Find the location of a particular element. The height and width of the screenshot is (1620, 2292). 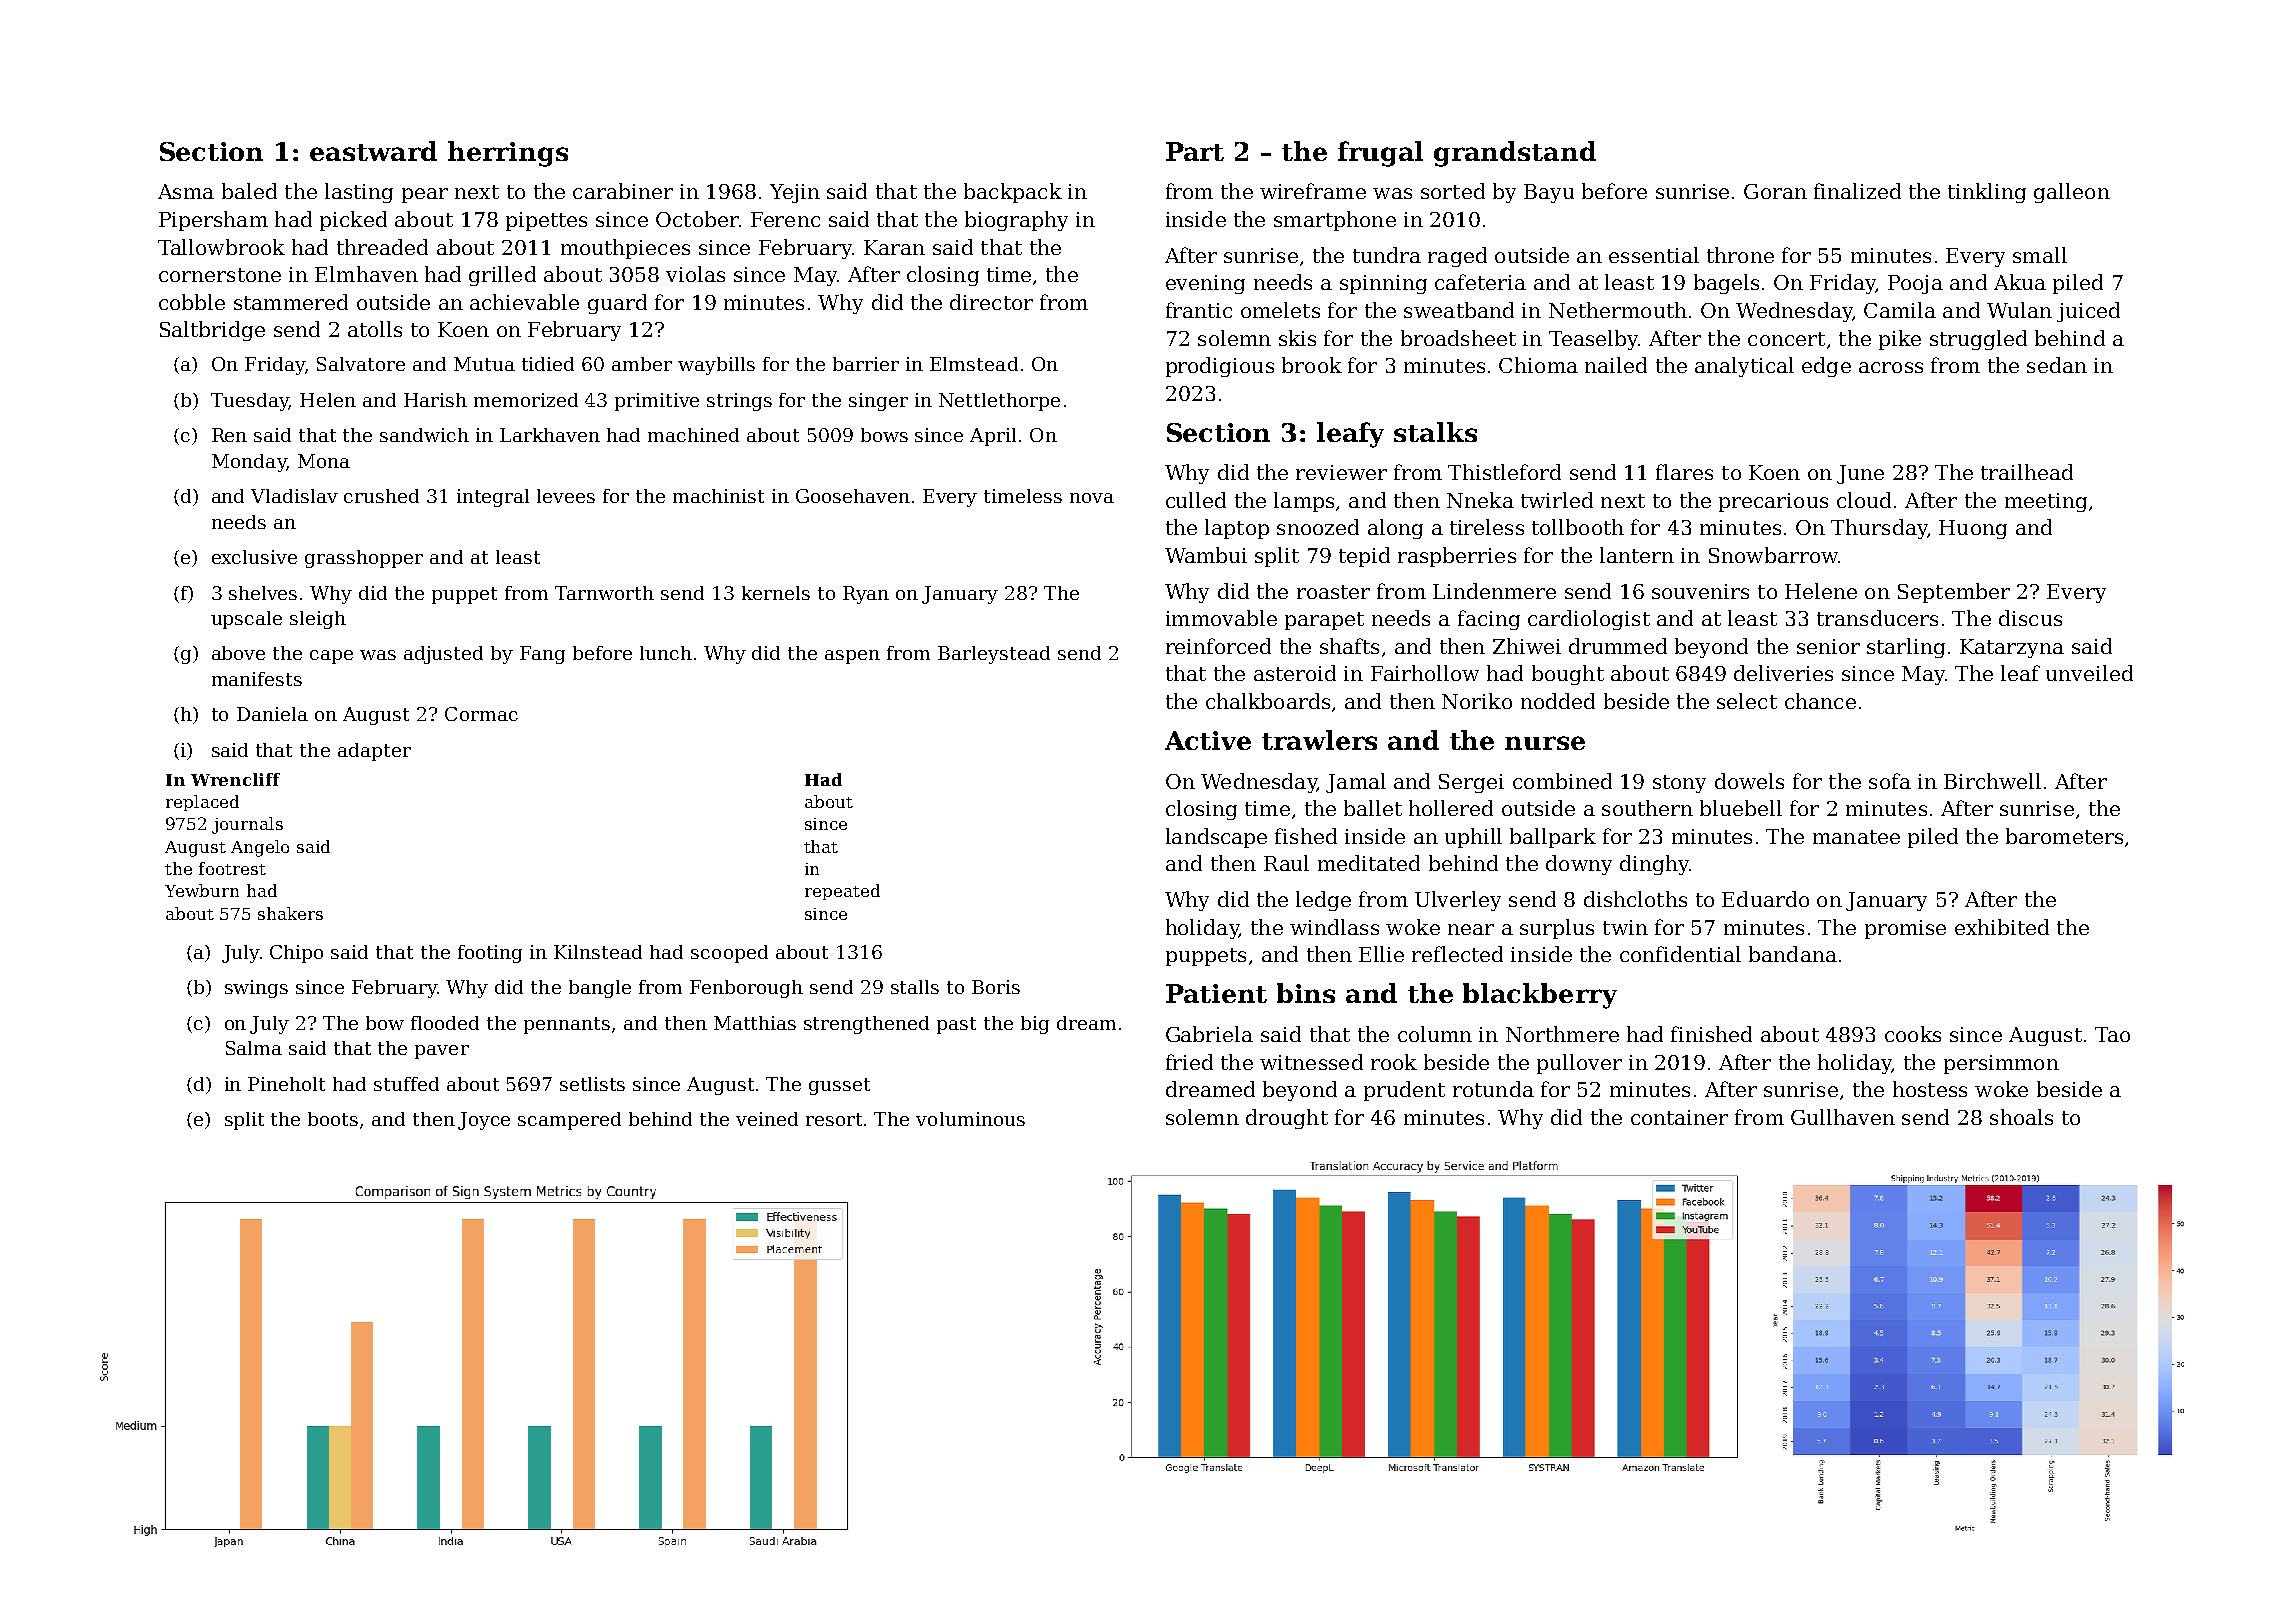

director is located at coordinates (991, 302).
